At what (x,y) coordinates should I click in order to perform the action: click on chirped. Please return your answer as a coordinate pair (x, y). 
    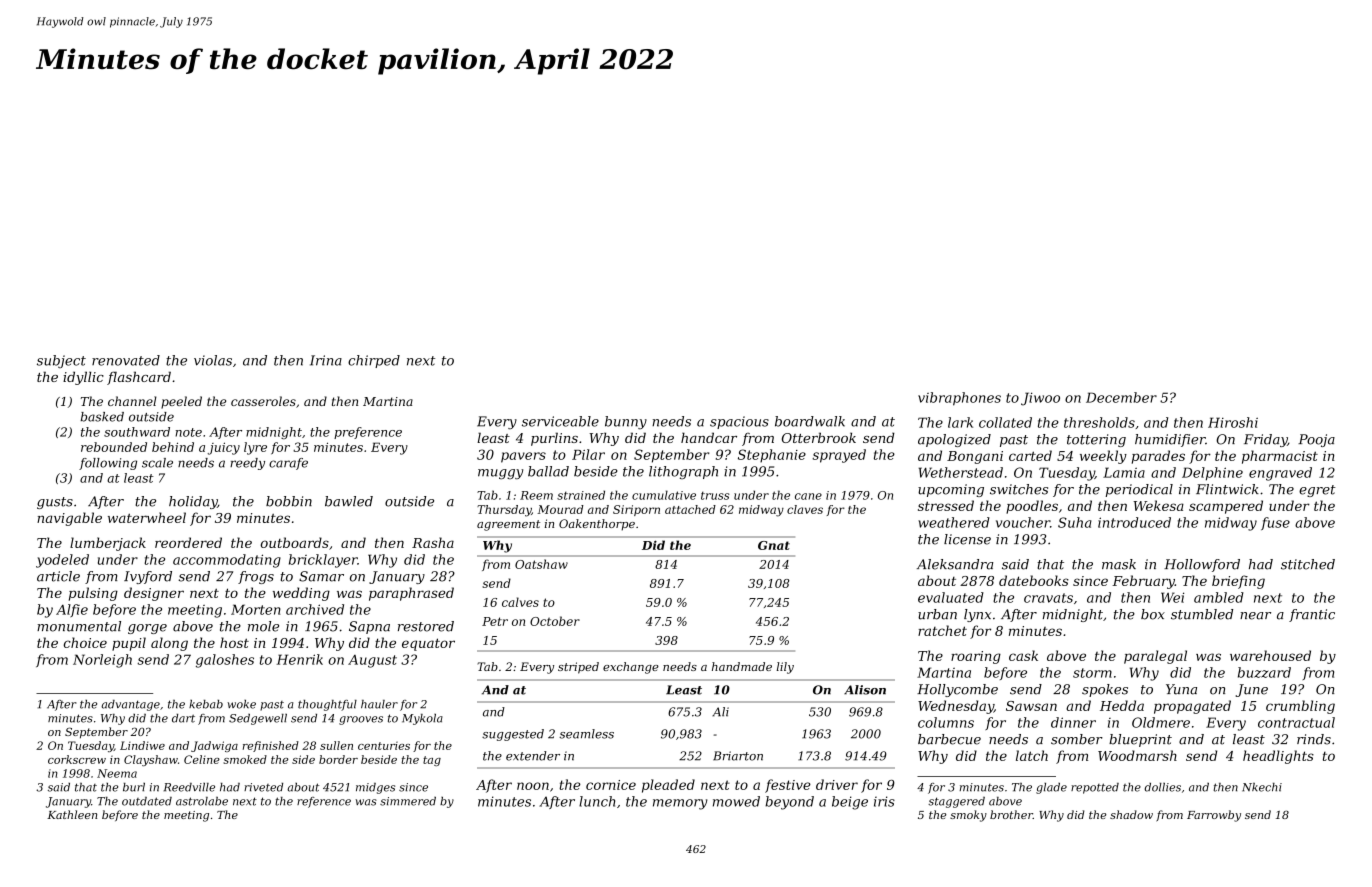
    Looking at the image, I should click on (374, 361).
